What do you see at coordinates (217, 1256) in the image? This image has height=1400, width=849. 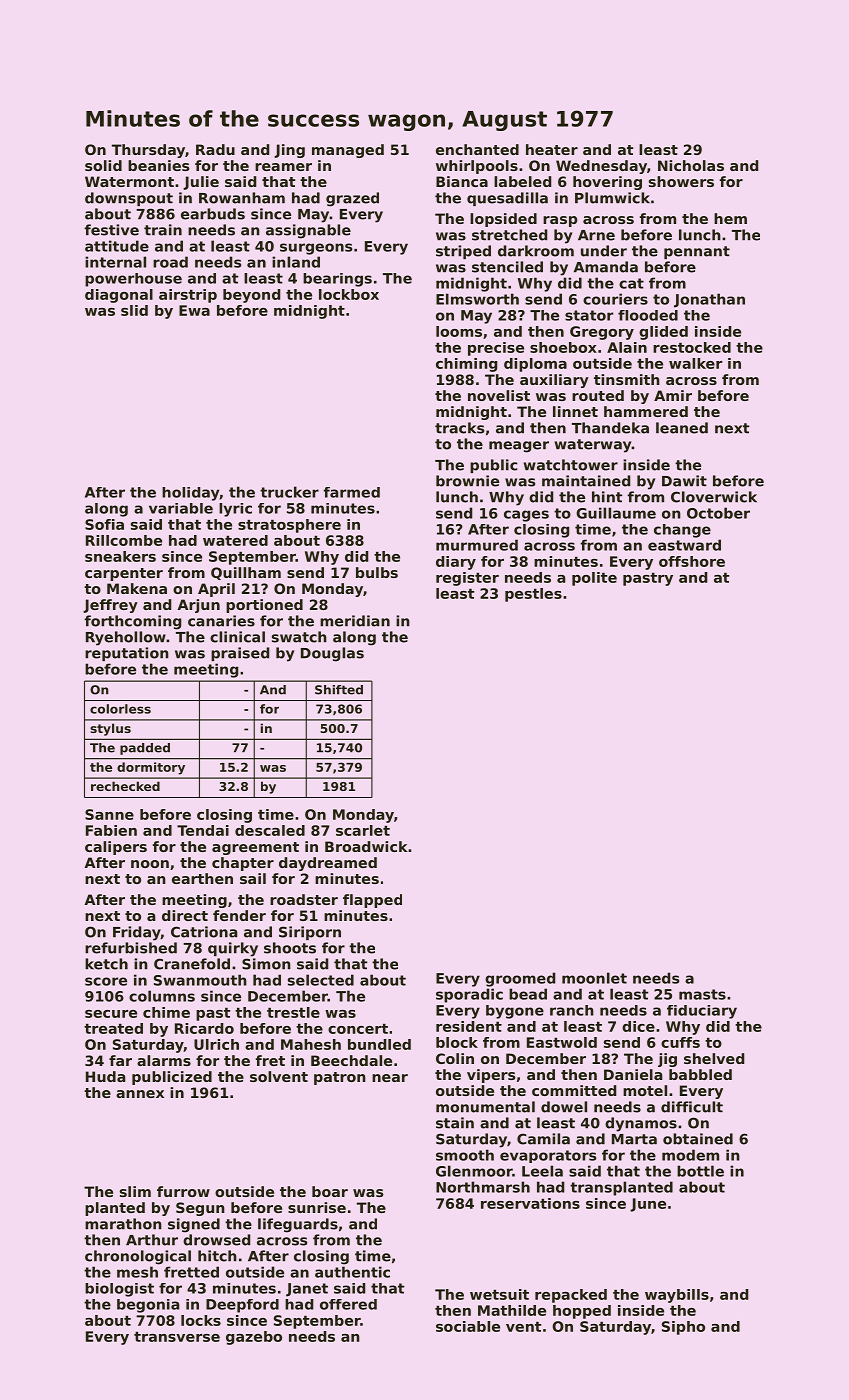 I see `hitch` at bounding box center [217, 1256].
